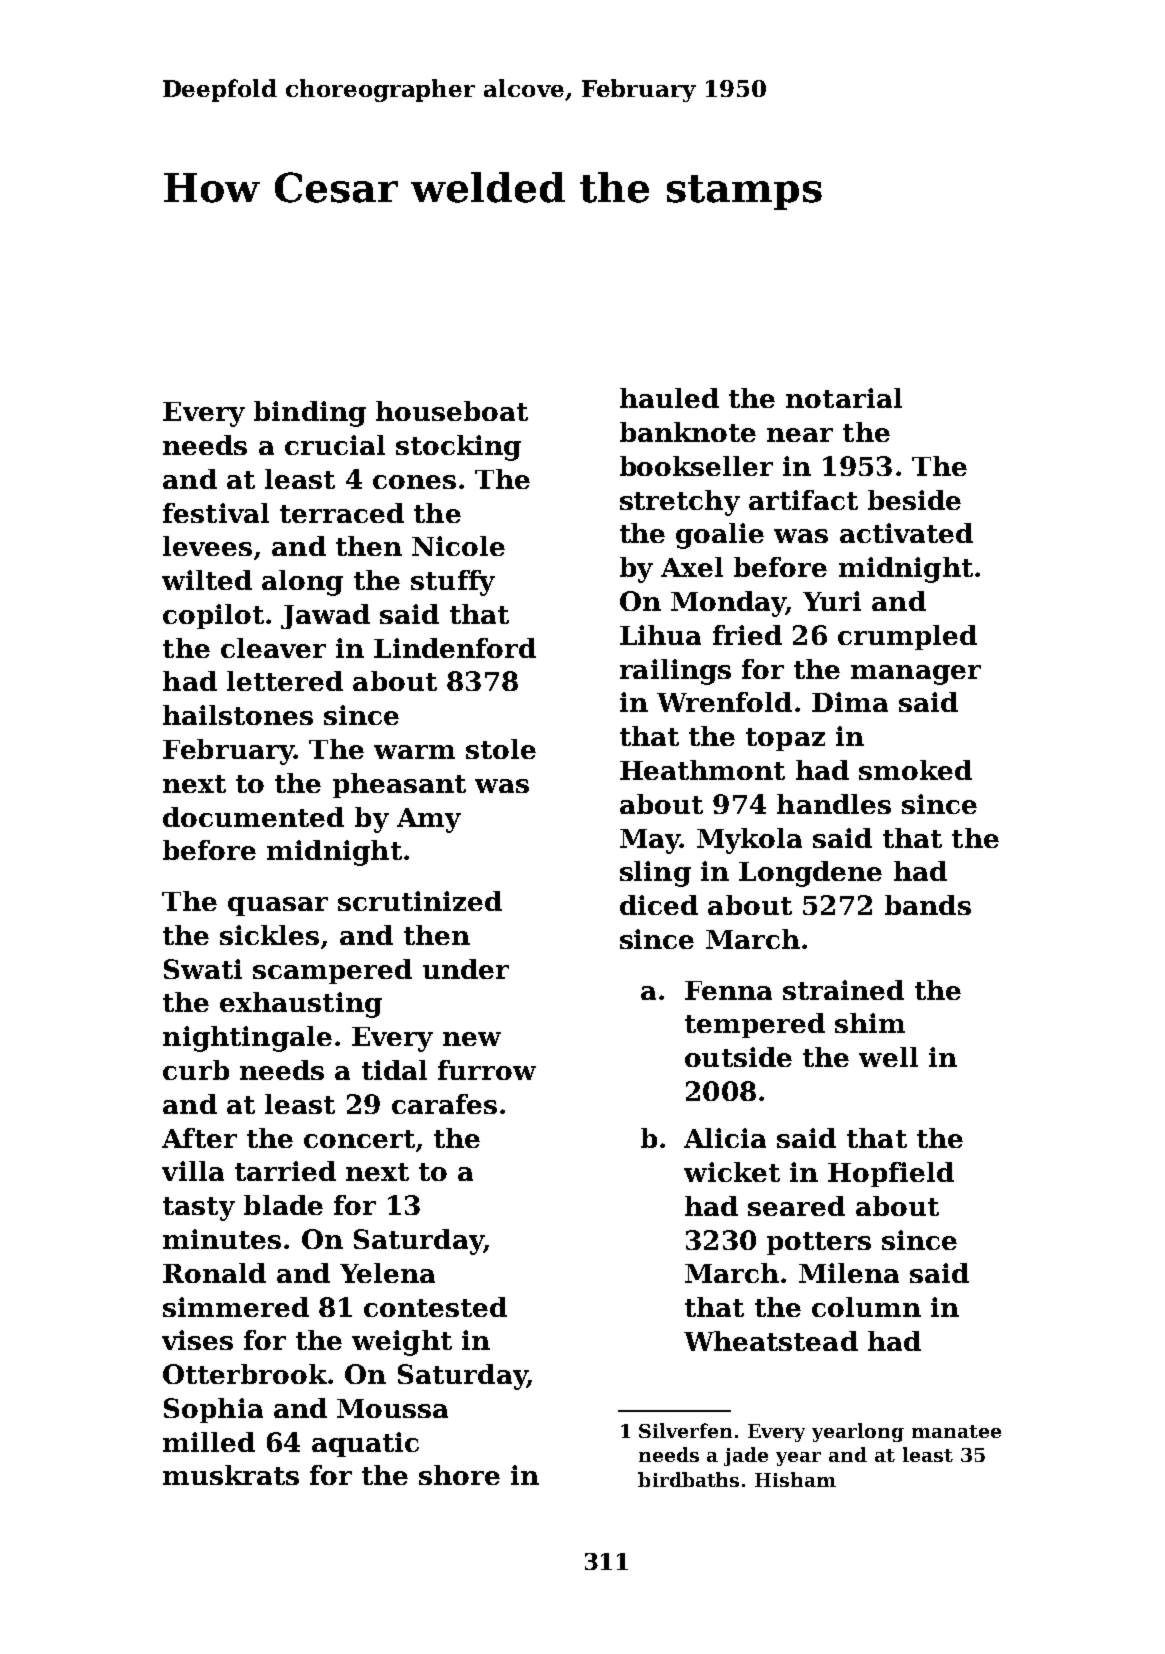 This screenshot has width=1165, height=1654. I want to click on documented, so click(253, 817).
